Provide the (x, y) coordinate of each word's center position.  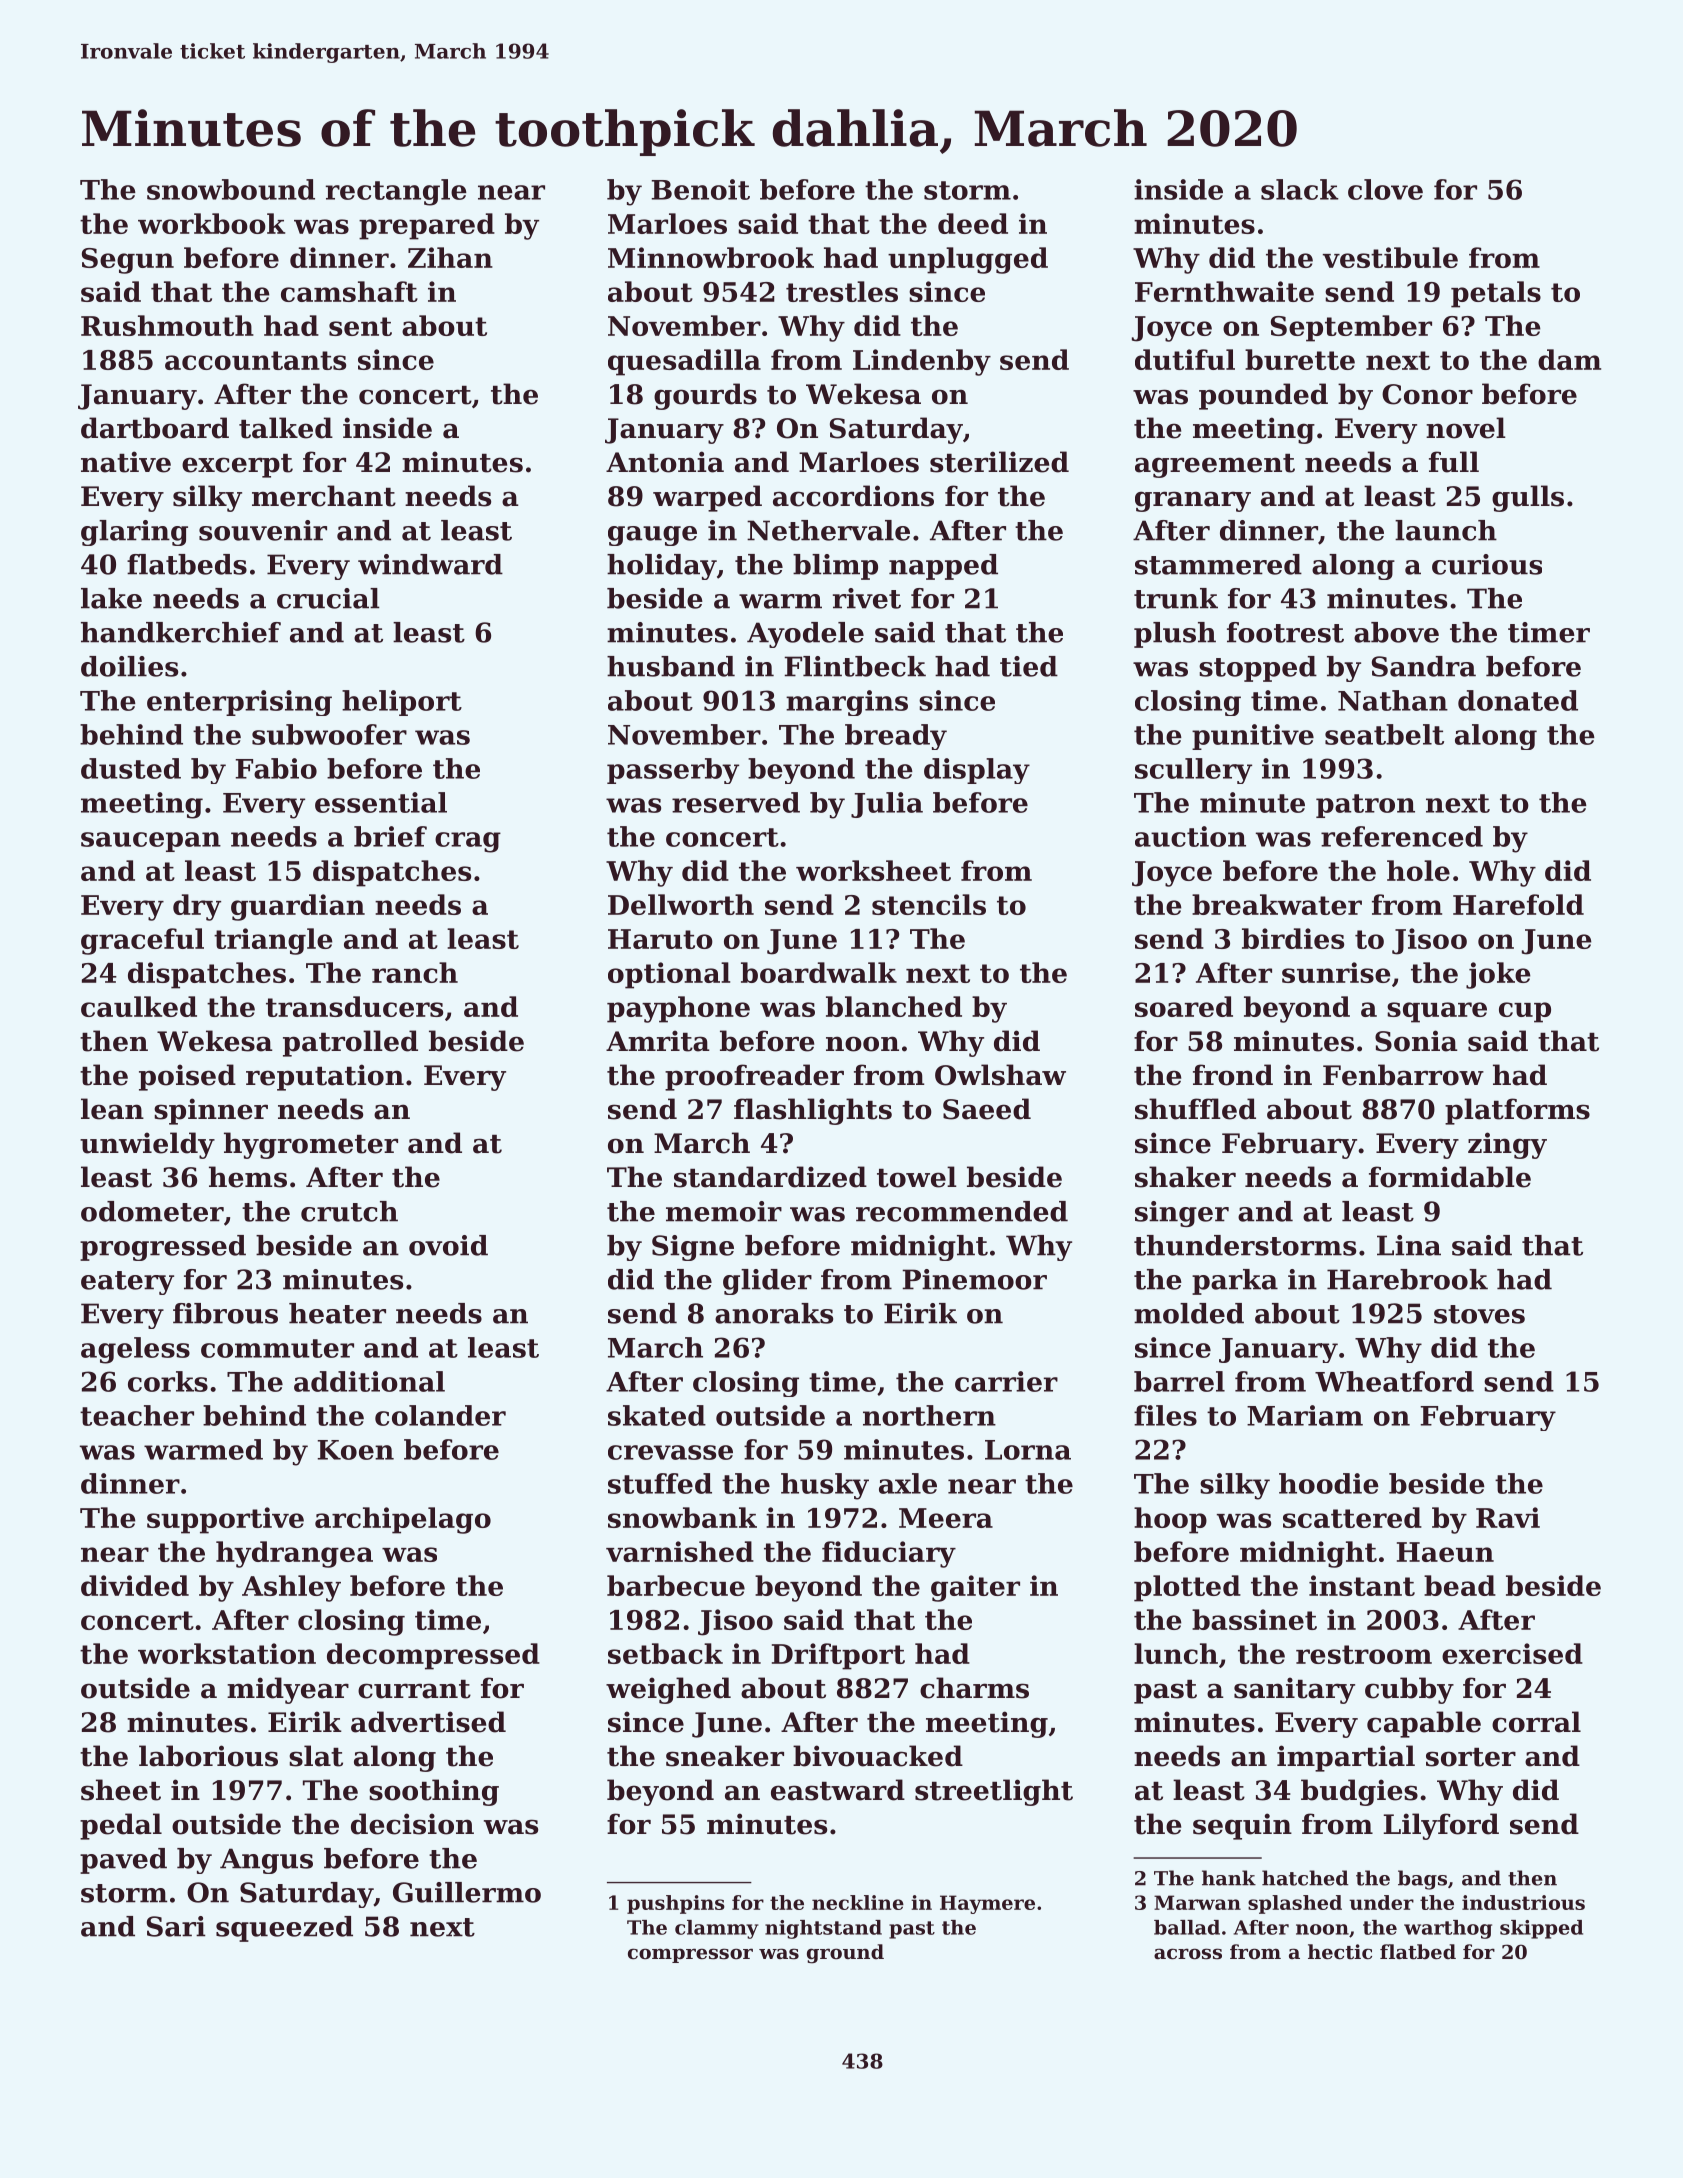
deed (973, 223)
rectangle (396, 192)
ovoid (448, 1245)
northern (929, 1415)
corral (1536, 1722)
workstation (227, 1653)
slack (1300, 189)
